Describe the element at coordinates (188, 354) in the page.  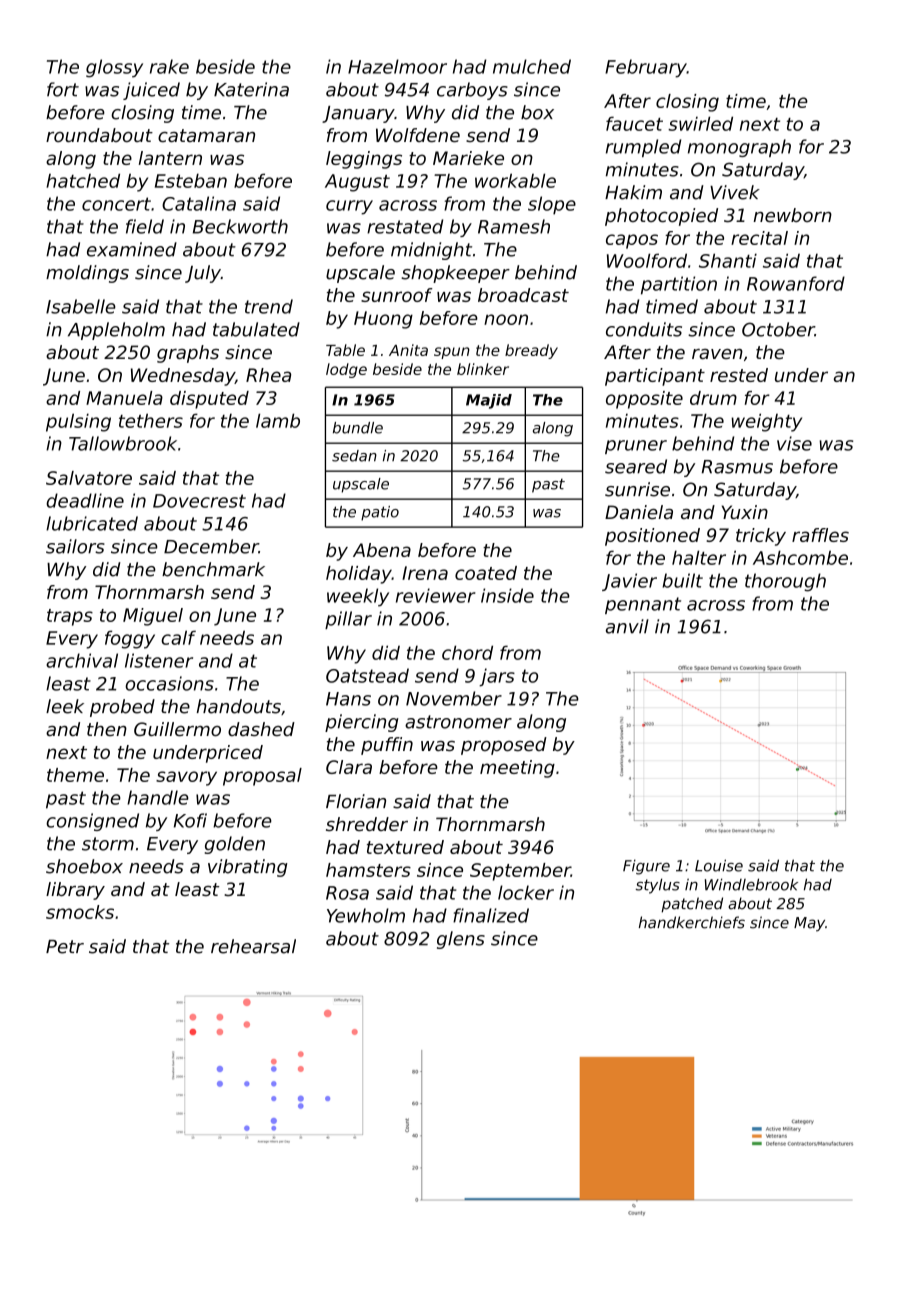
I see `graphs` at that location.
